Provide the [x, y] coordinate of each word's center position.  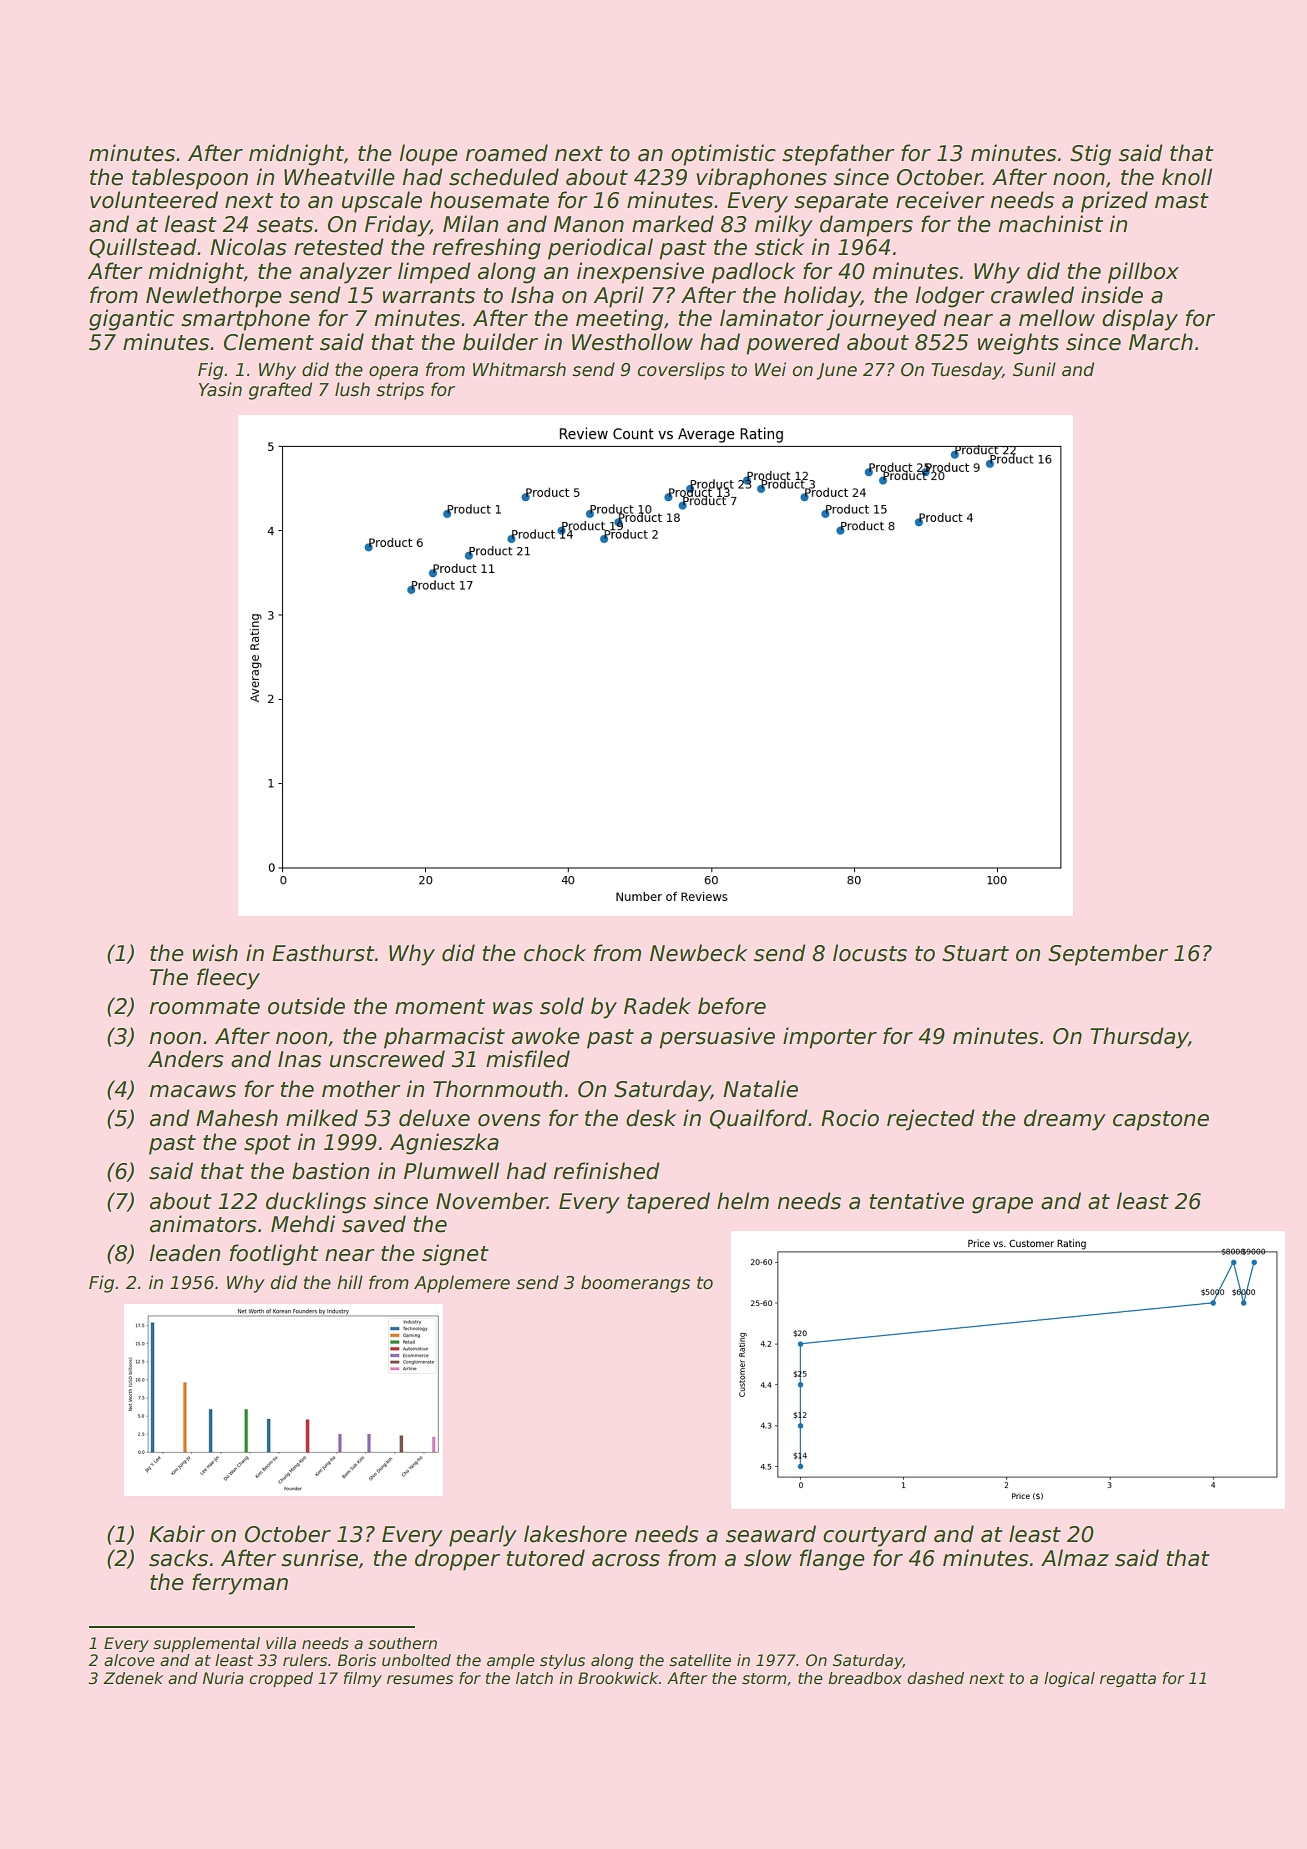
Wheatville [339, 177]
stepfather [838, 155]
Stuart [975, 953]
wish [215, 953]
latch [534, 1678]
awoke [546, 1036]
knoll [1187, 177]
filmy [362, 1679]
